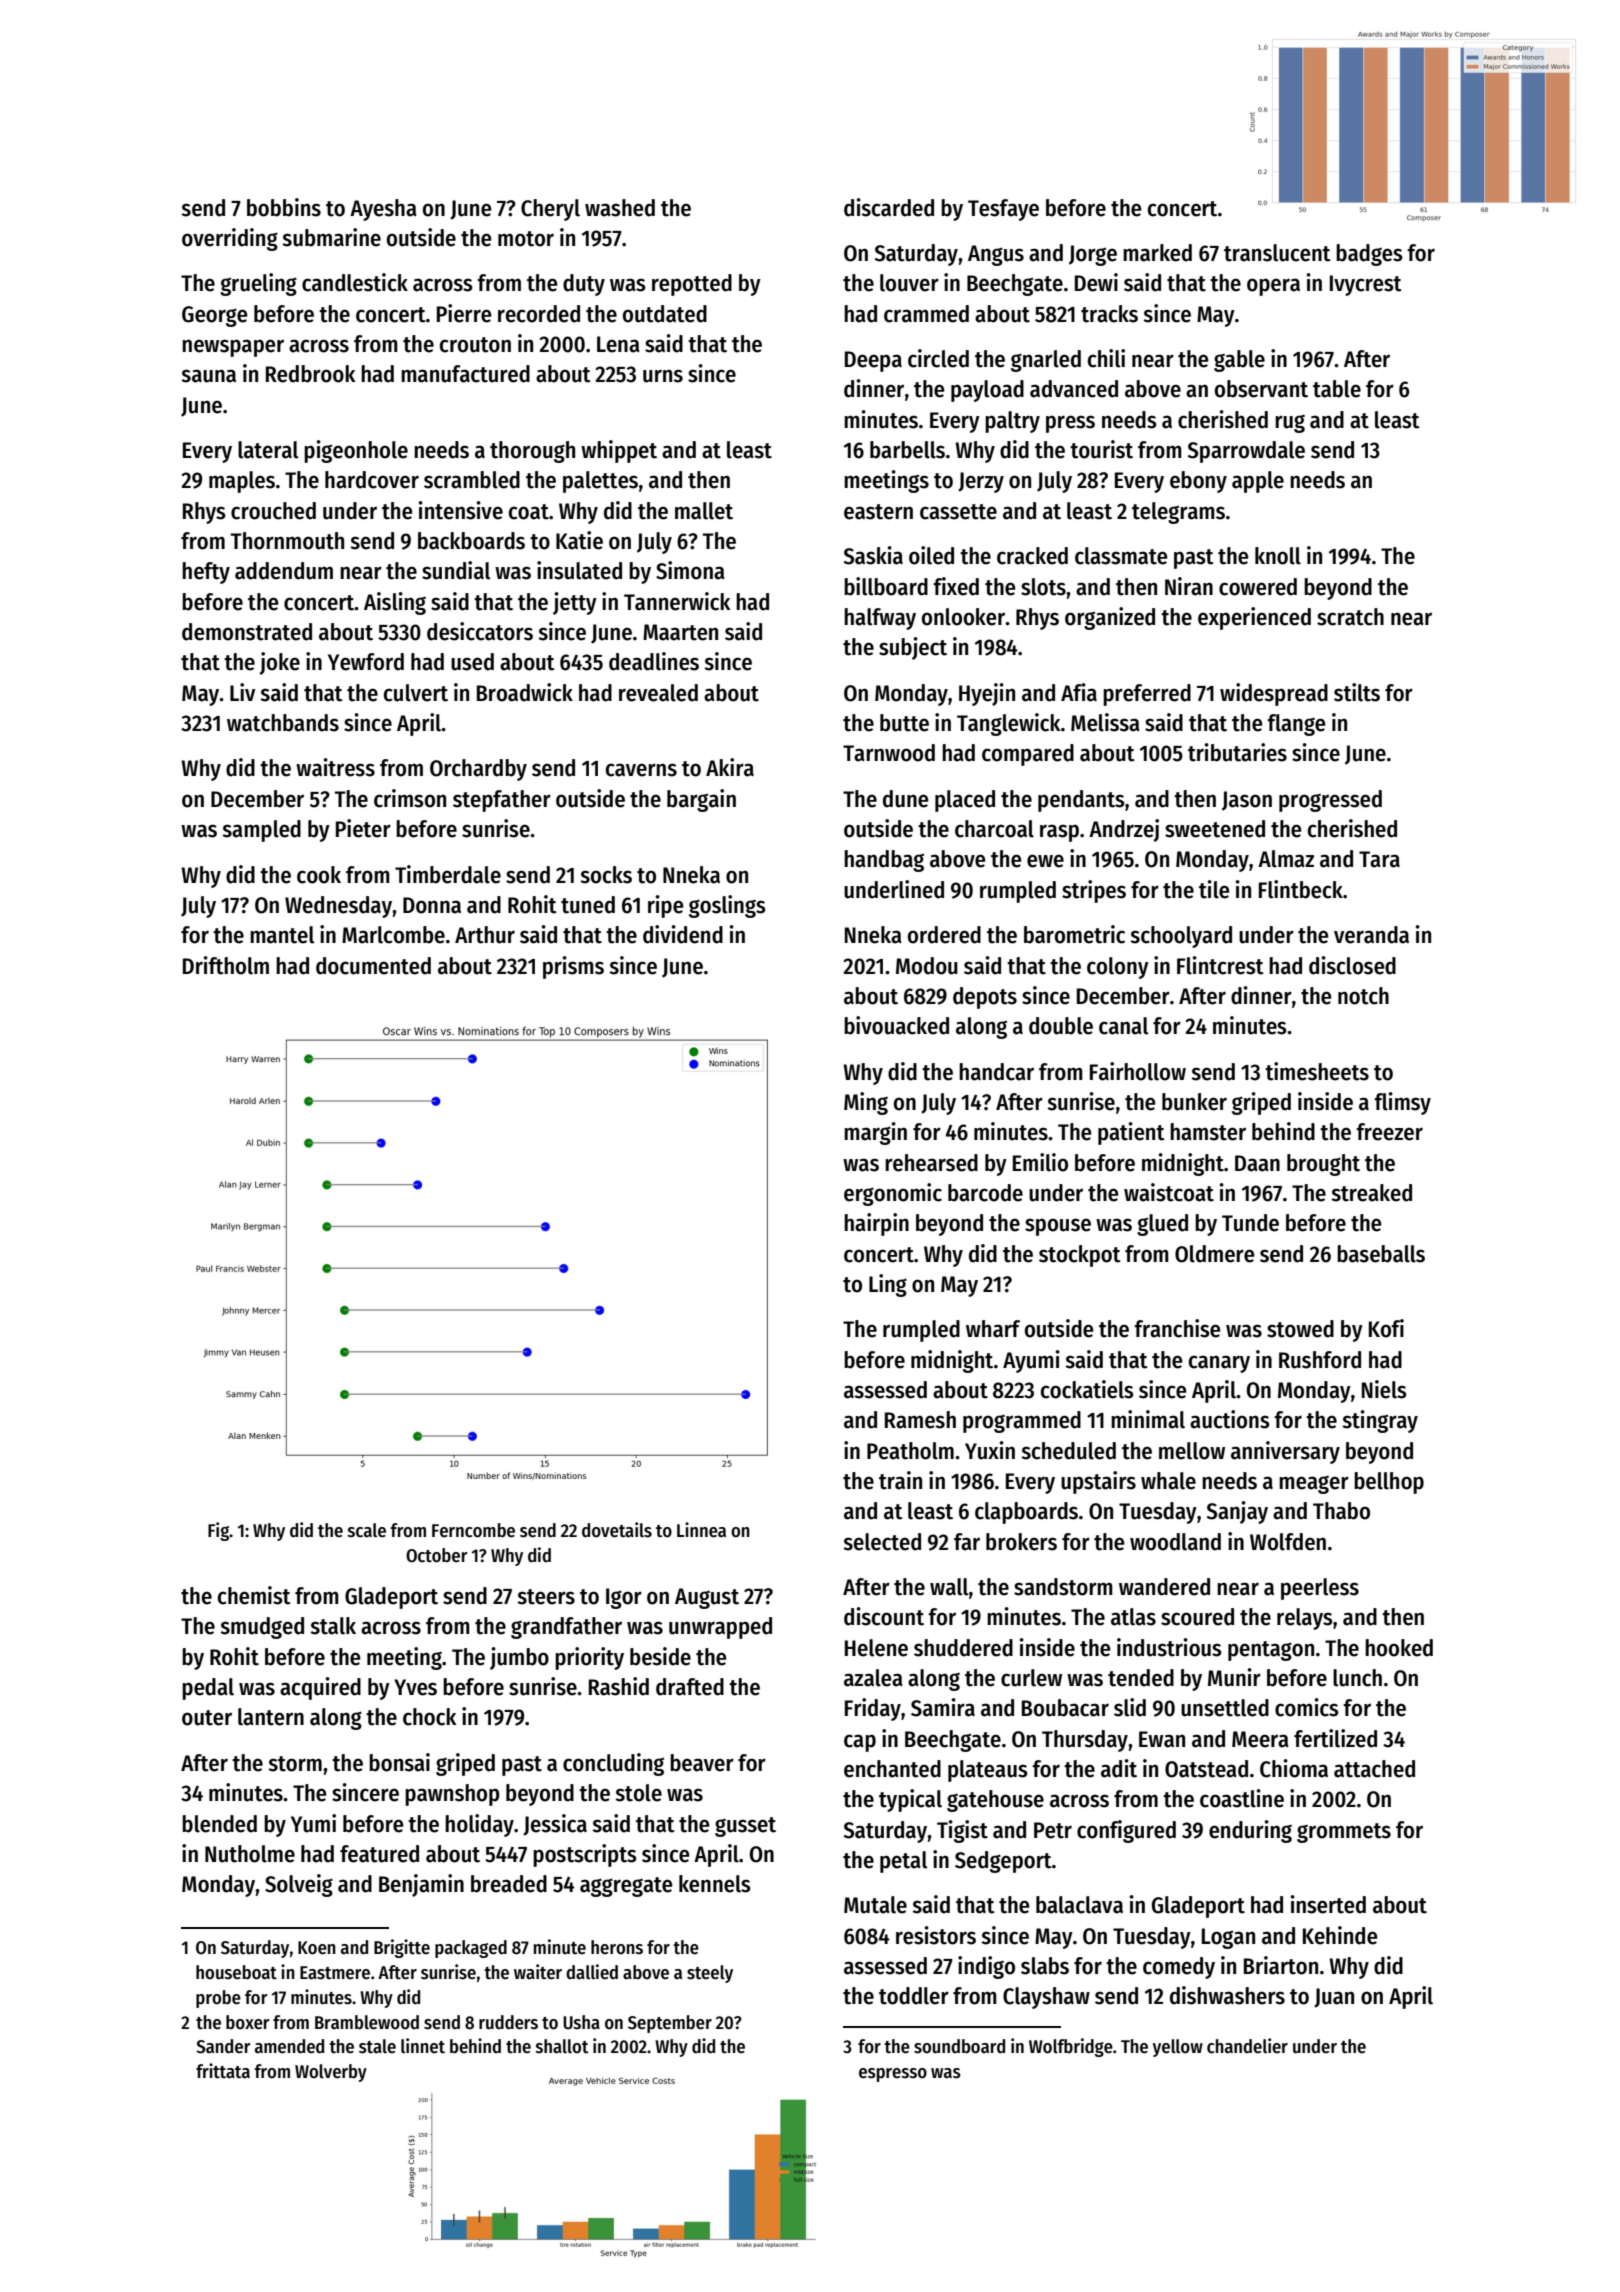 Image resolution: width=1620 pixels, height=2292 pixels. Describe the element at coordinates (907, 450) in the image. I see `barbells` at that location.
